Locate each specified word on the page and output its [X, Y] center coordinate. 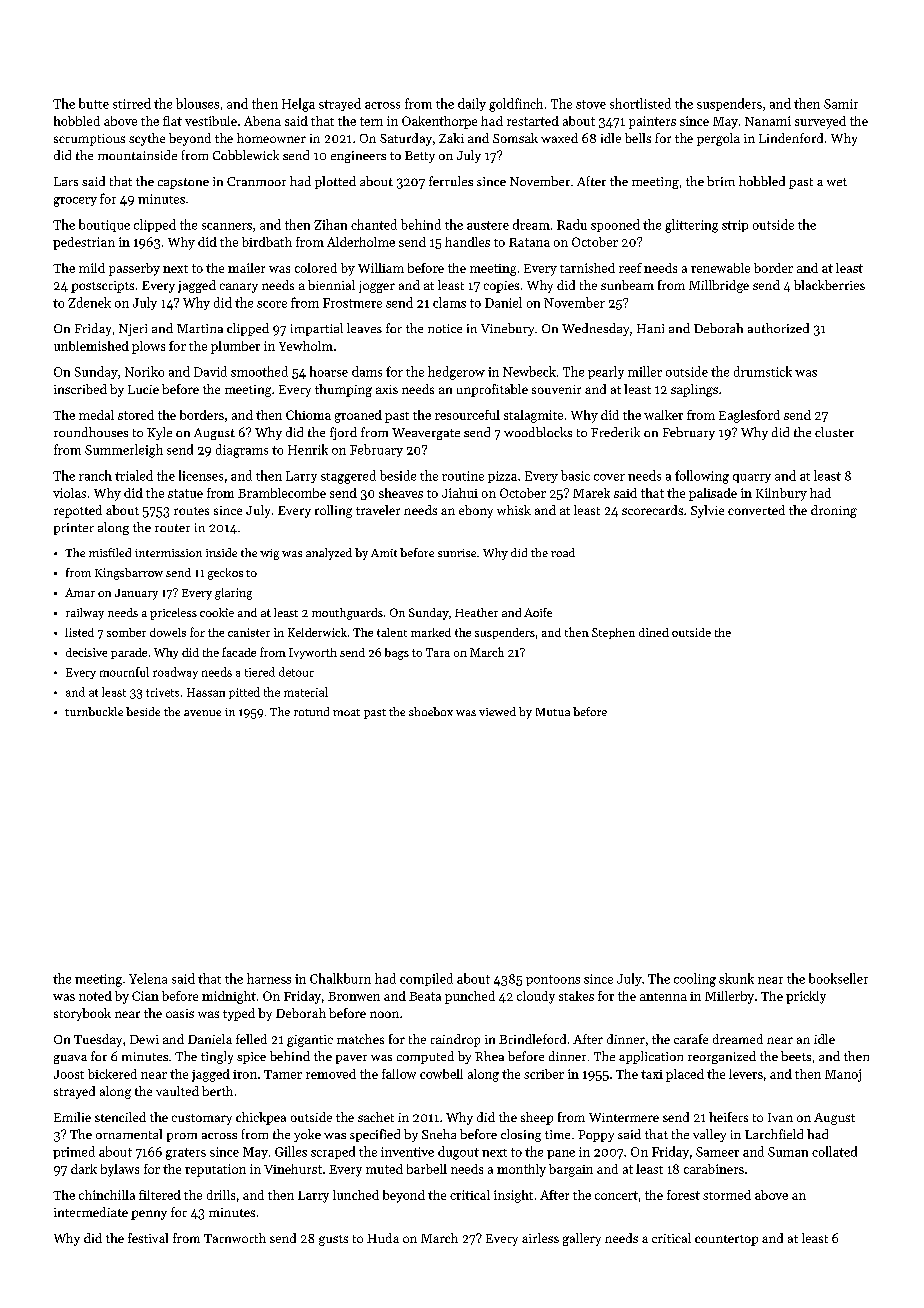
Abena [262, 121]
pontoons [553, 980]
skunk [736, 978]
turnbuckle [94, 711]
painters [652, 122]
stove [591, 104]
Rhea [489, 1056]
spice [251, 1058]
